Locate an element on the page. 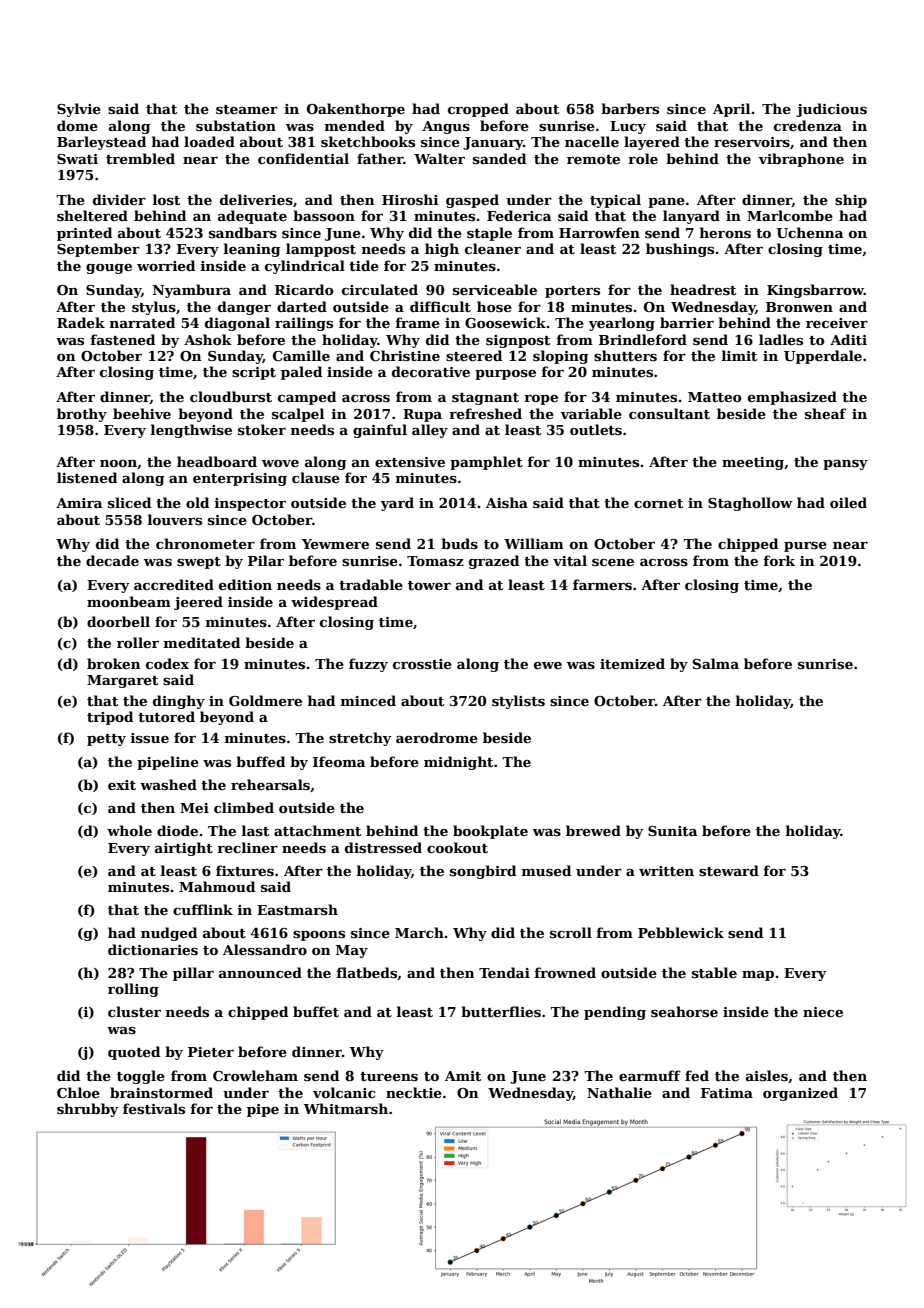  steered is located at coordinates (474, 355).
